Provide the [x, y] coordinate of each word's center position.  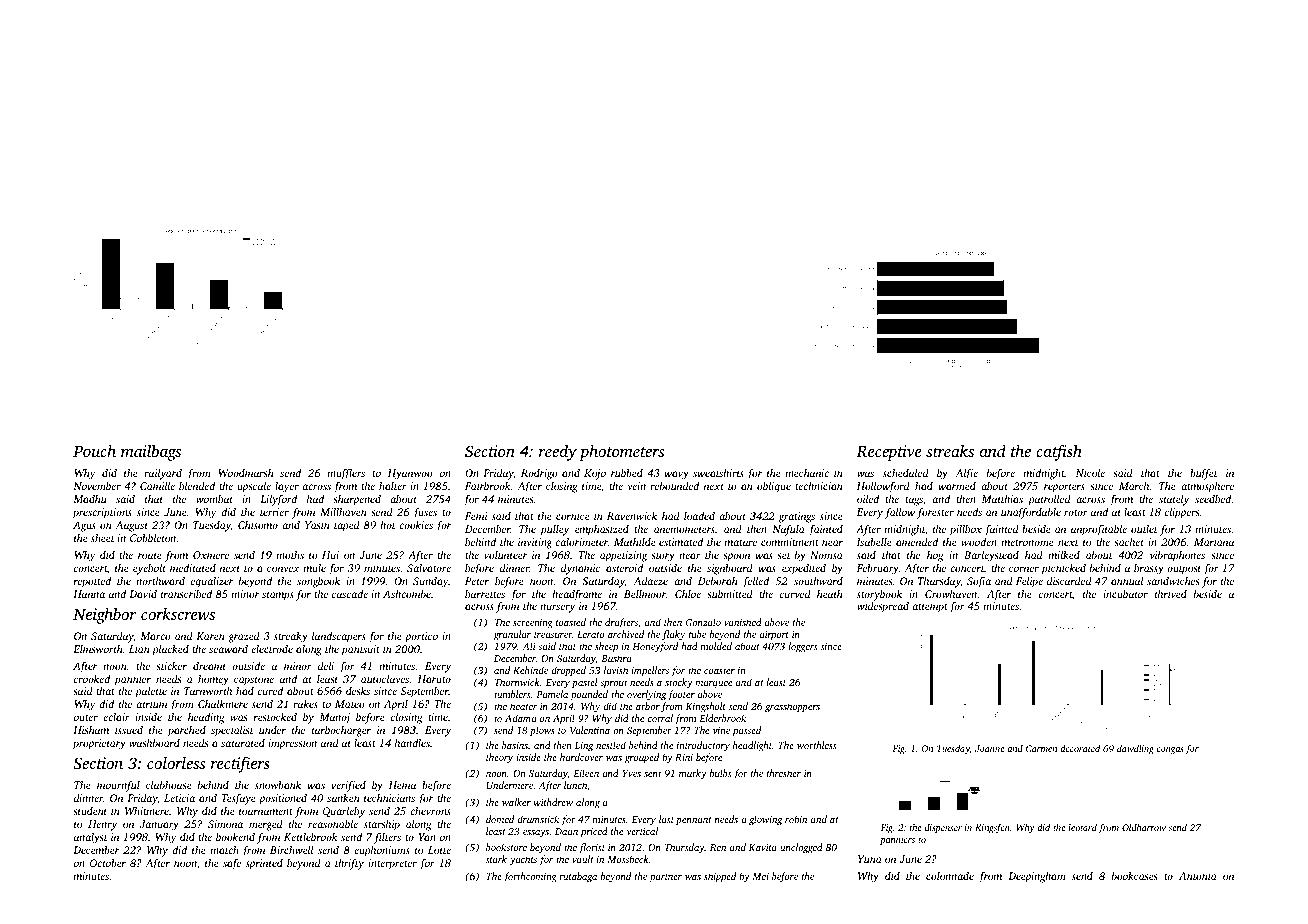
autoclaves [385, 679]
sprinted [264, 864]
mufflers [346, 474]
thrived [1171, 594]
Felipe [1029, 582]
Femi [476, 516]
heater [523, 706]
